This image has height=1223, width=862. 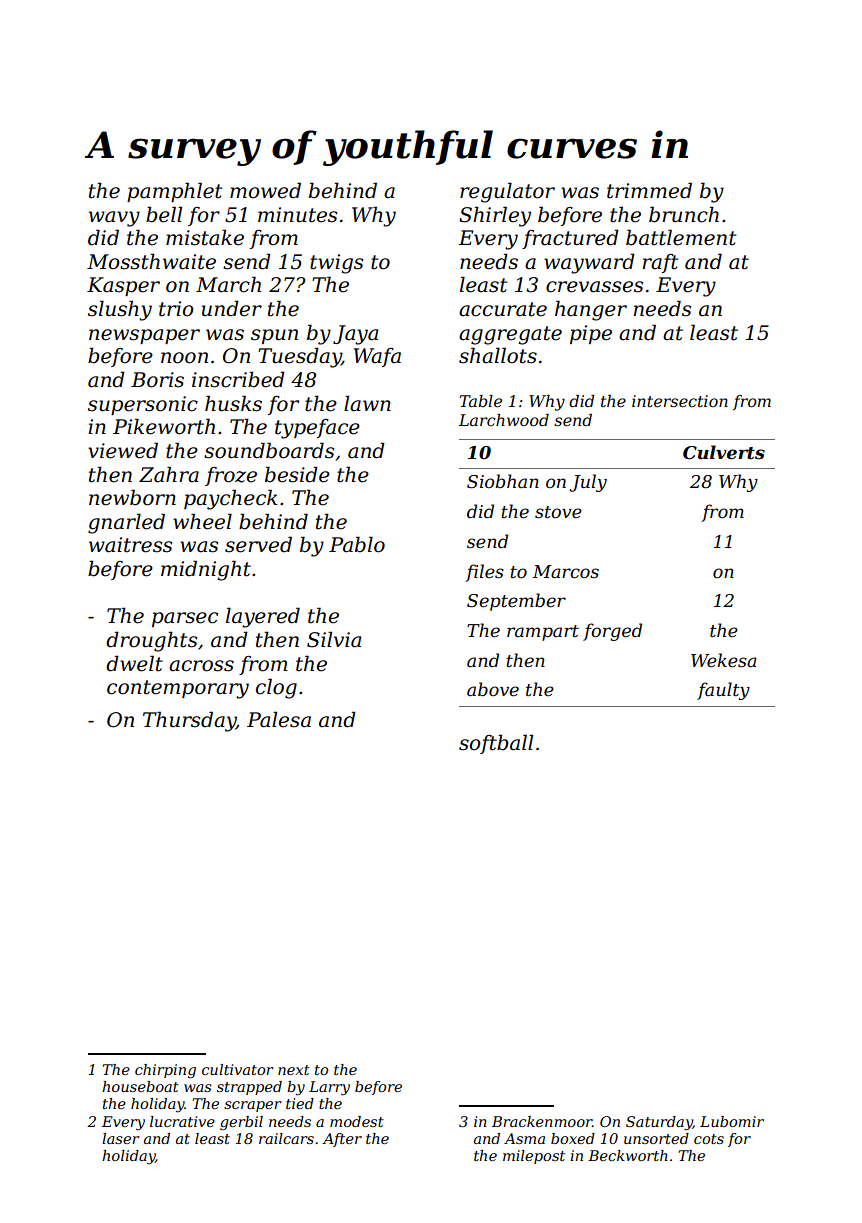 What do you see at coordinates (189, 721) in the image?
I see `Thursday` at bounding box center [189, 721].
